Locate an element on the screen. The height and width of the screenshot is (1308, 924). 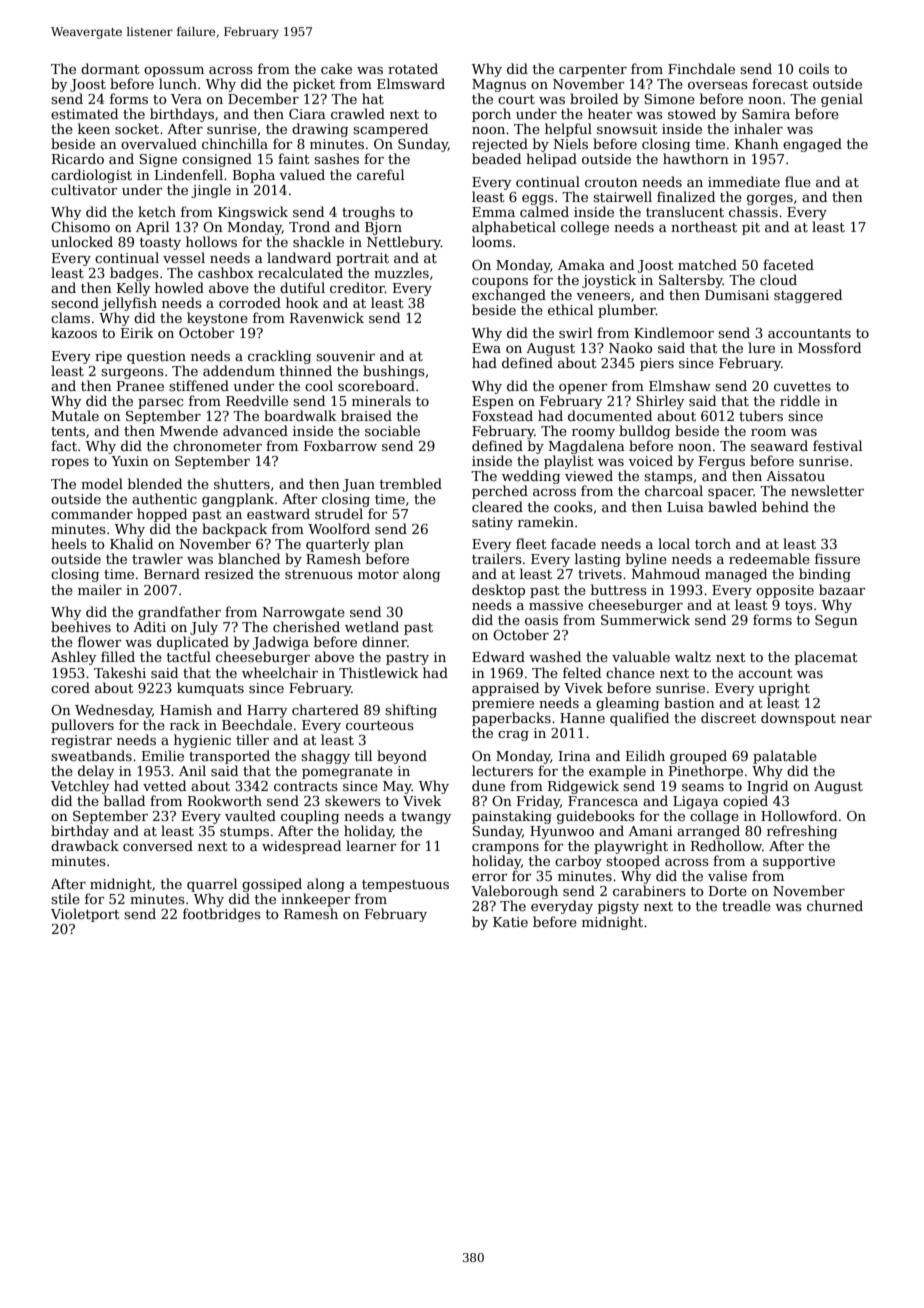
tempestuous is located at coordinates (405, 886).
